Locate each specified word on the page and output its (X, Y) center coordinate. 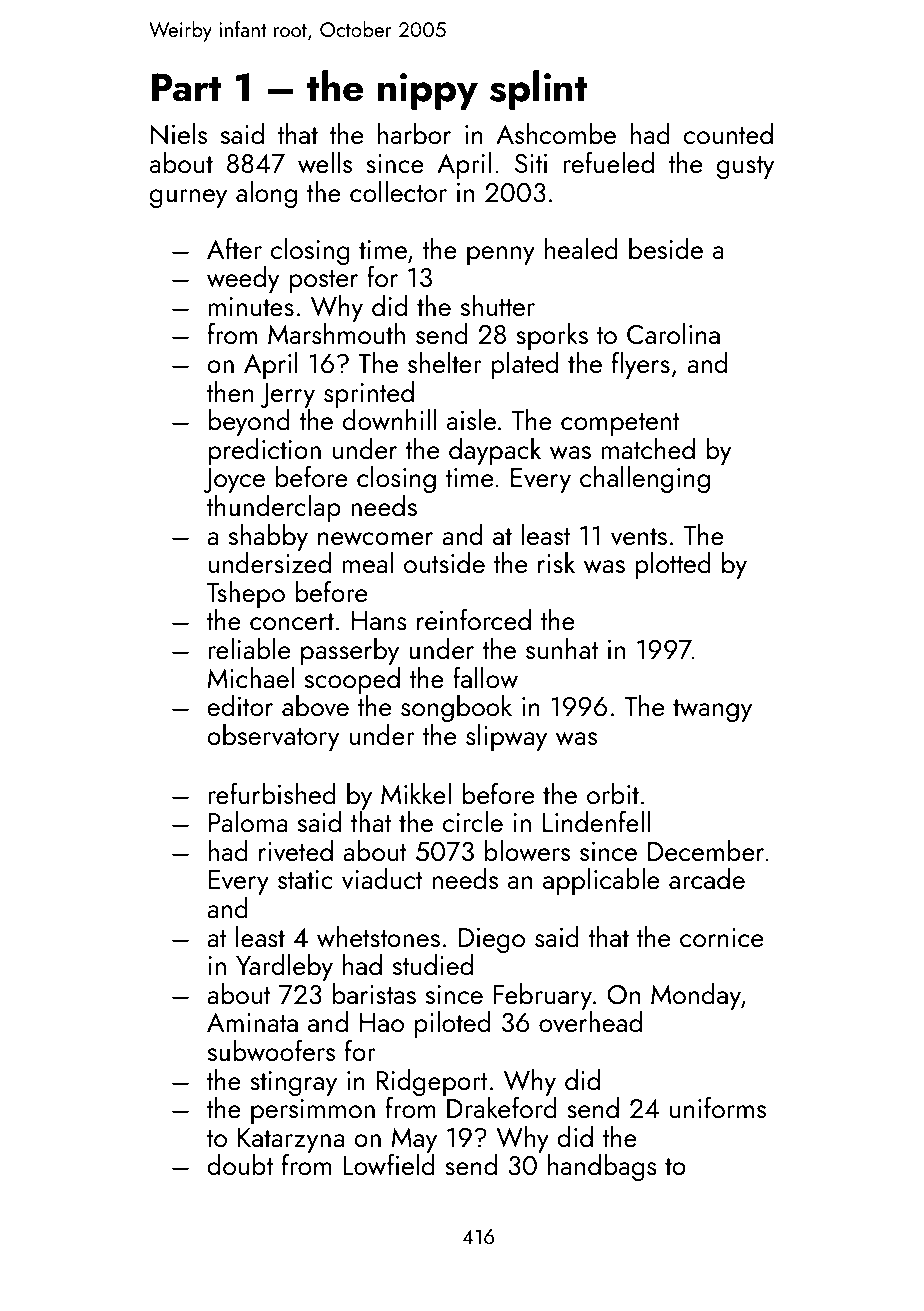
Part (186, 87)
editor (240, 705)
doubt (240, 1164)
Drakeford (502, 1107)
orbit (613, 793)
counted (728, 133)
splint (538, 90)
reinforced (474, 619)
